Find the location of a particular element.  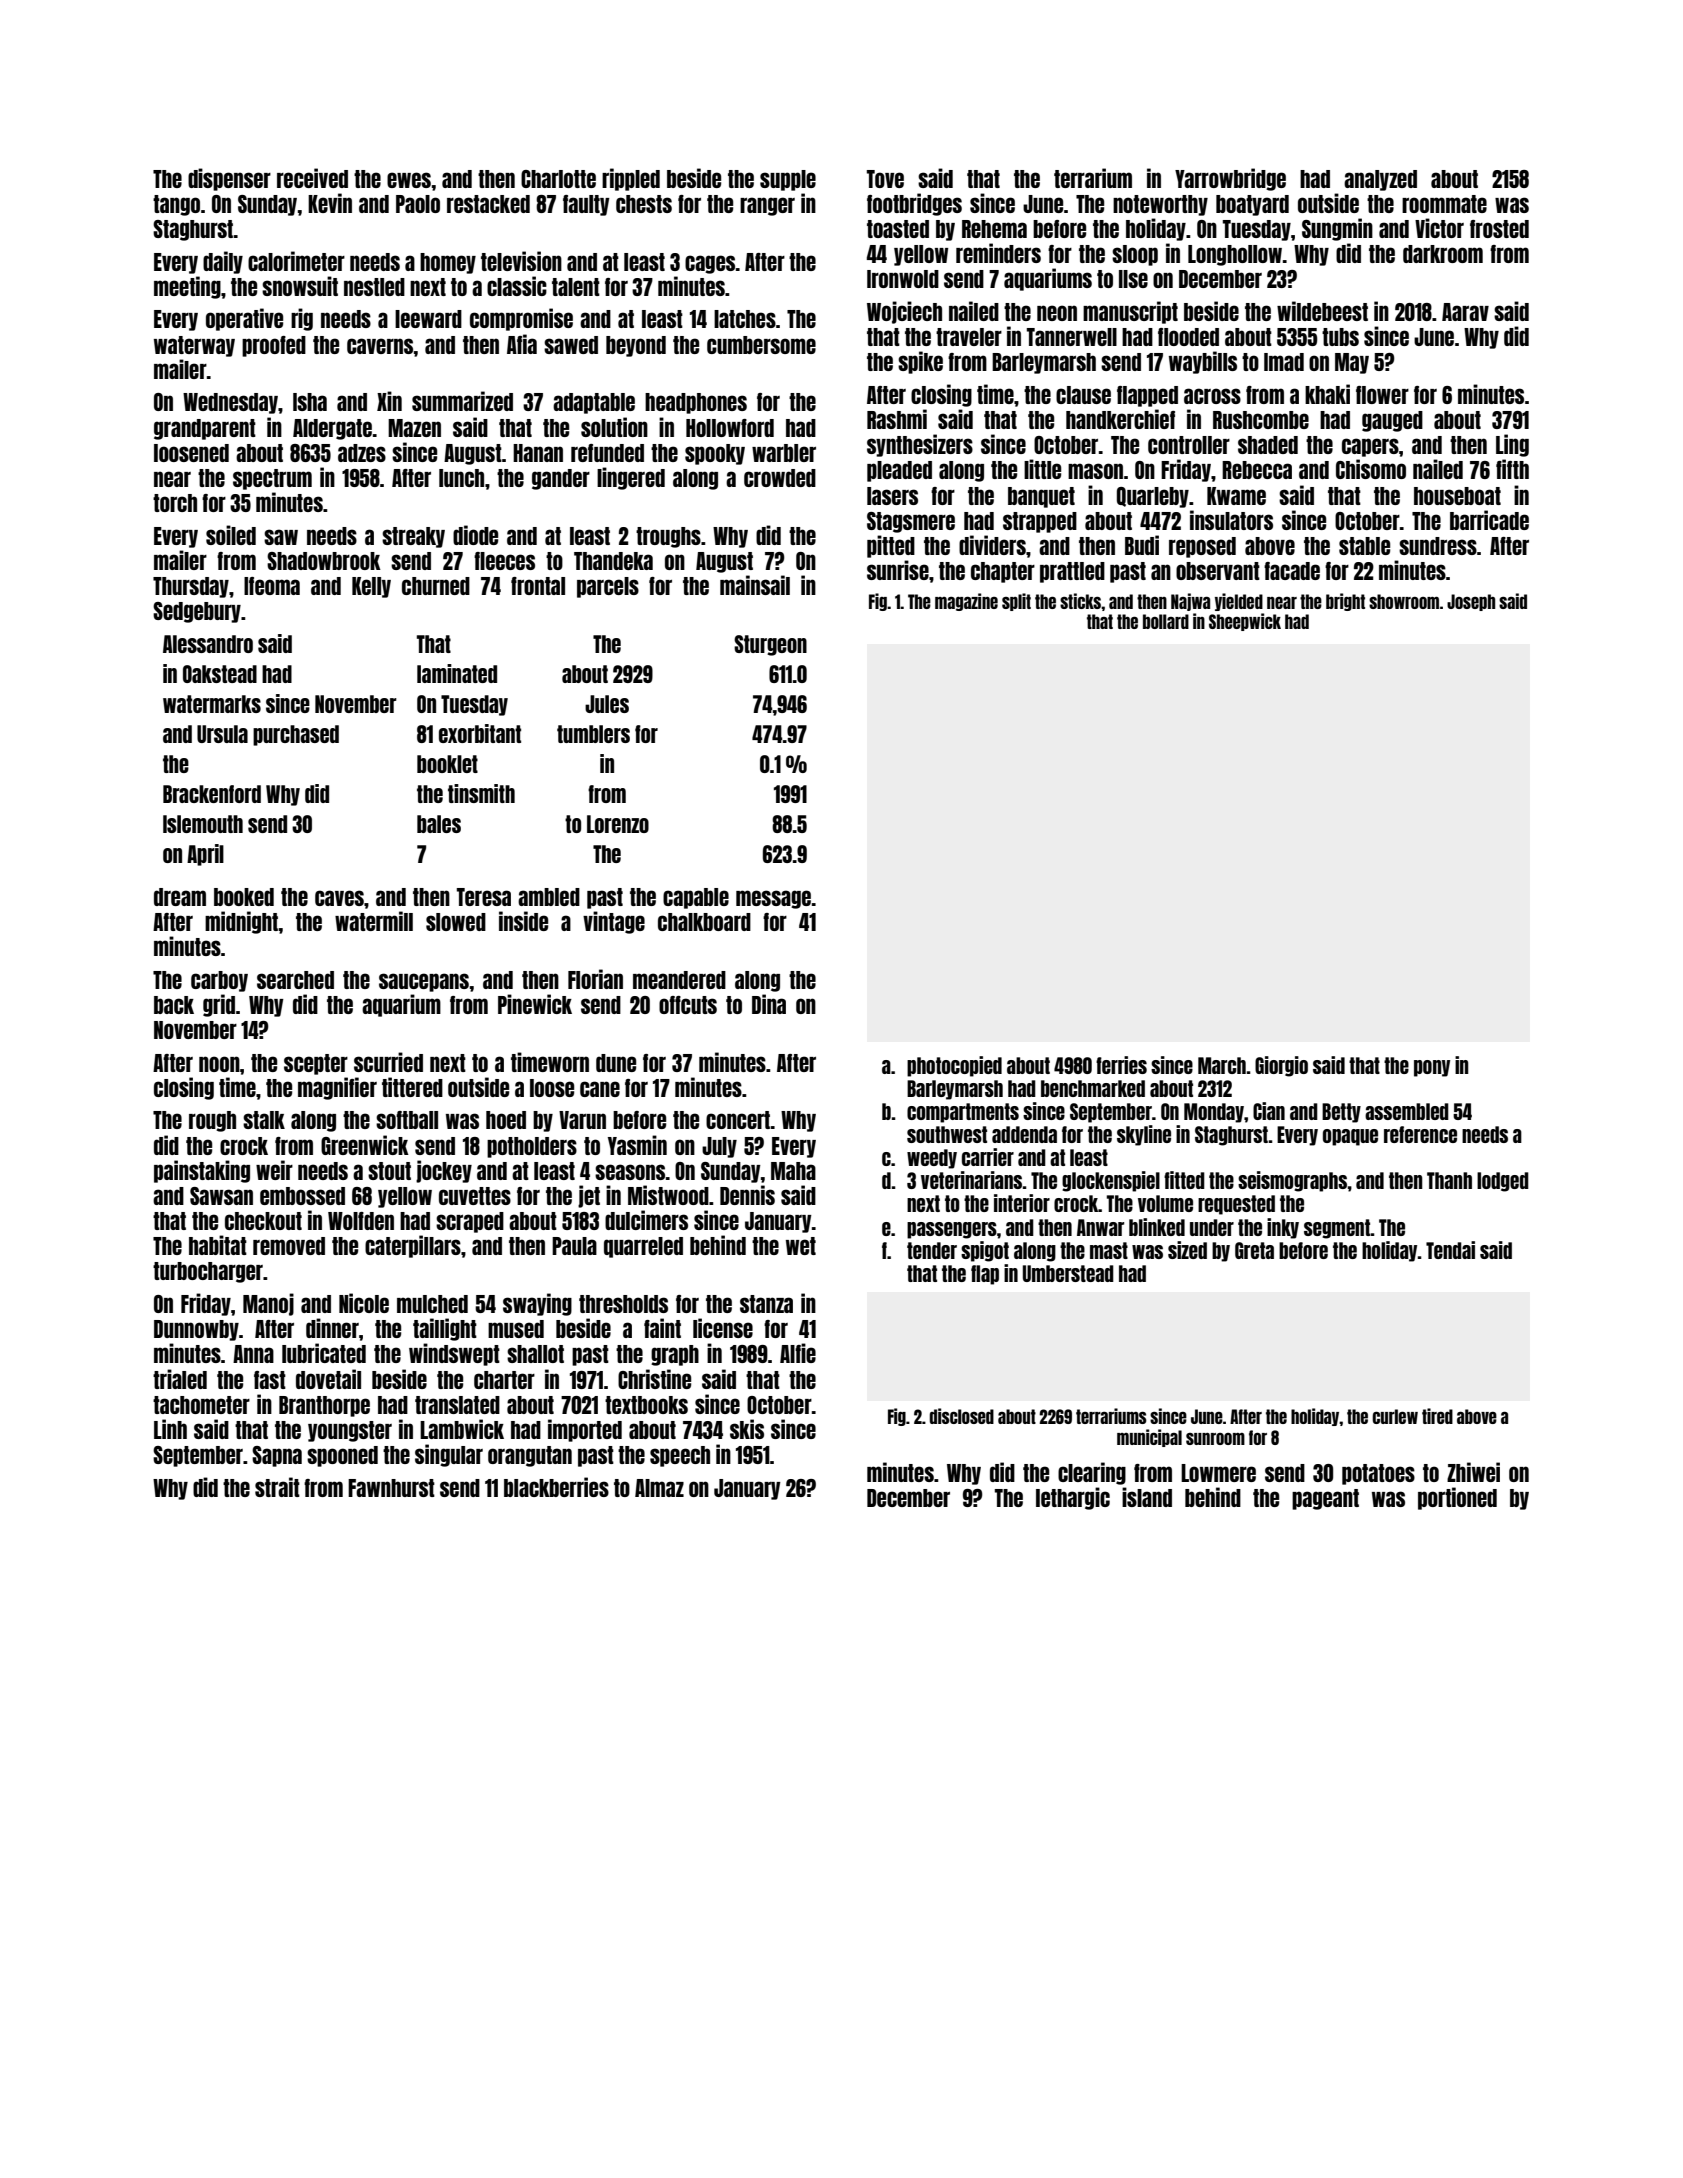

Almaz is located at coordinates (659, 1488).
